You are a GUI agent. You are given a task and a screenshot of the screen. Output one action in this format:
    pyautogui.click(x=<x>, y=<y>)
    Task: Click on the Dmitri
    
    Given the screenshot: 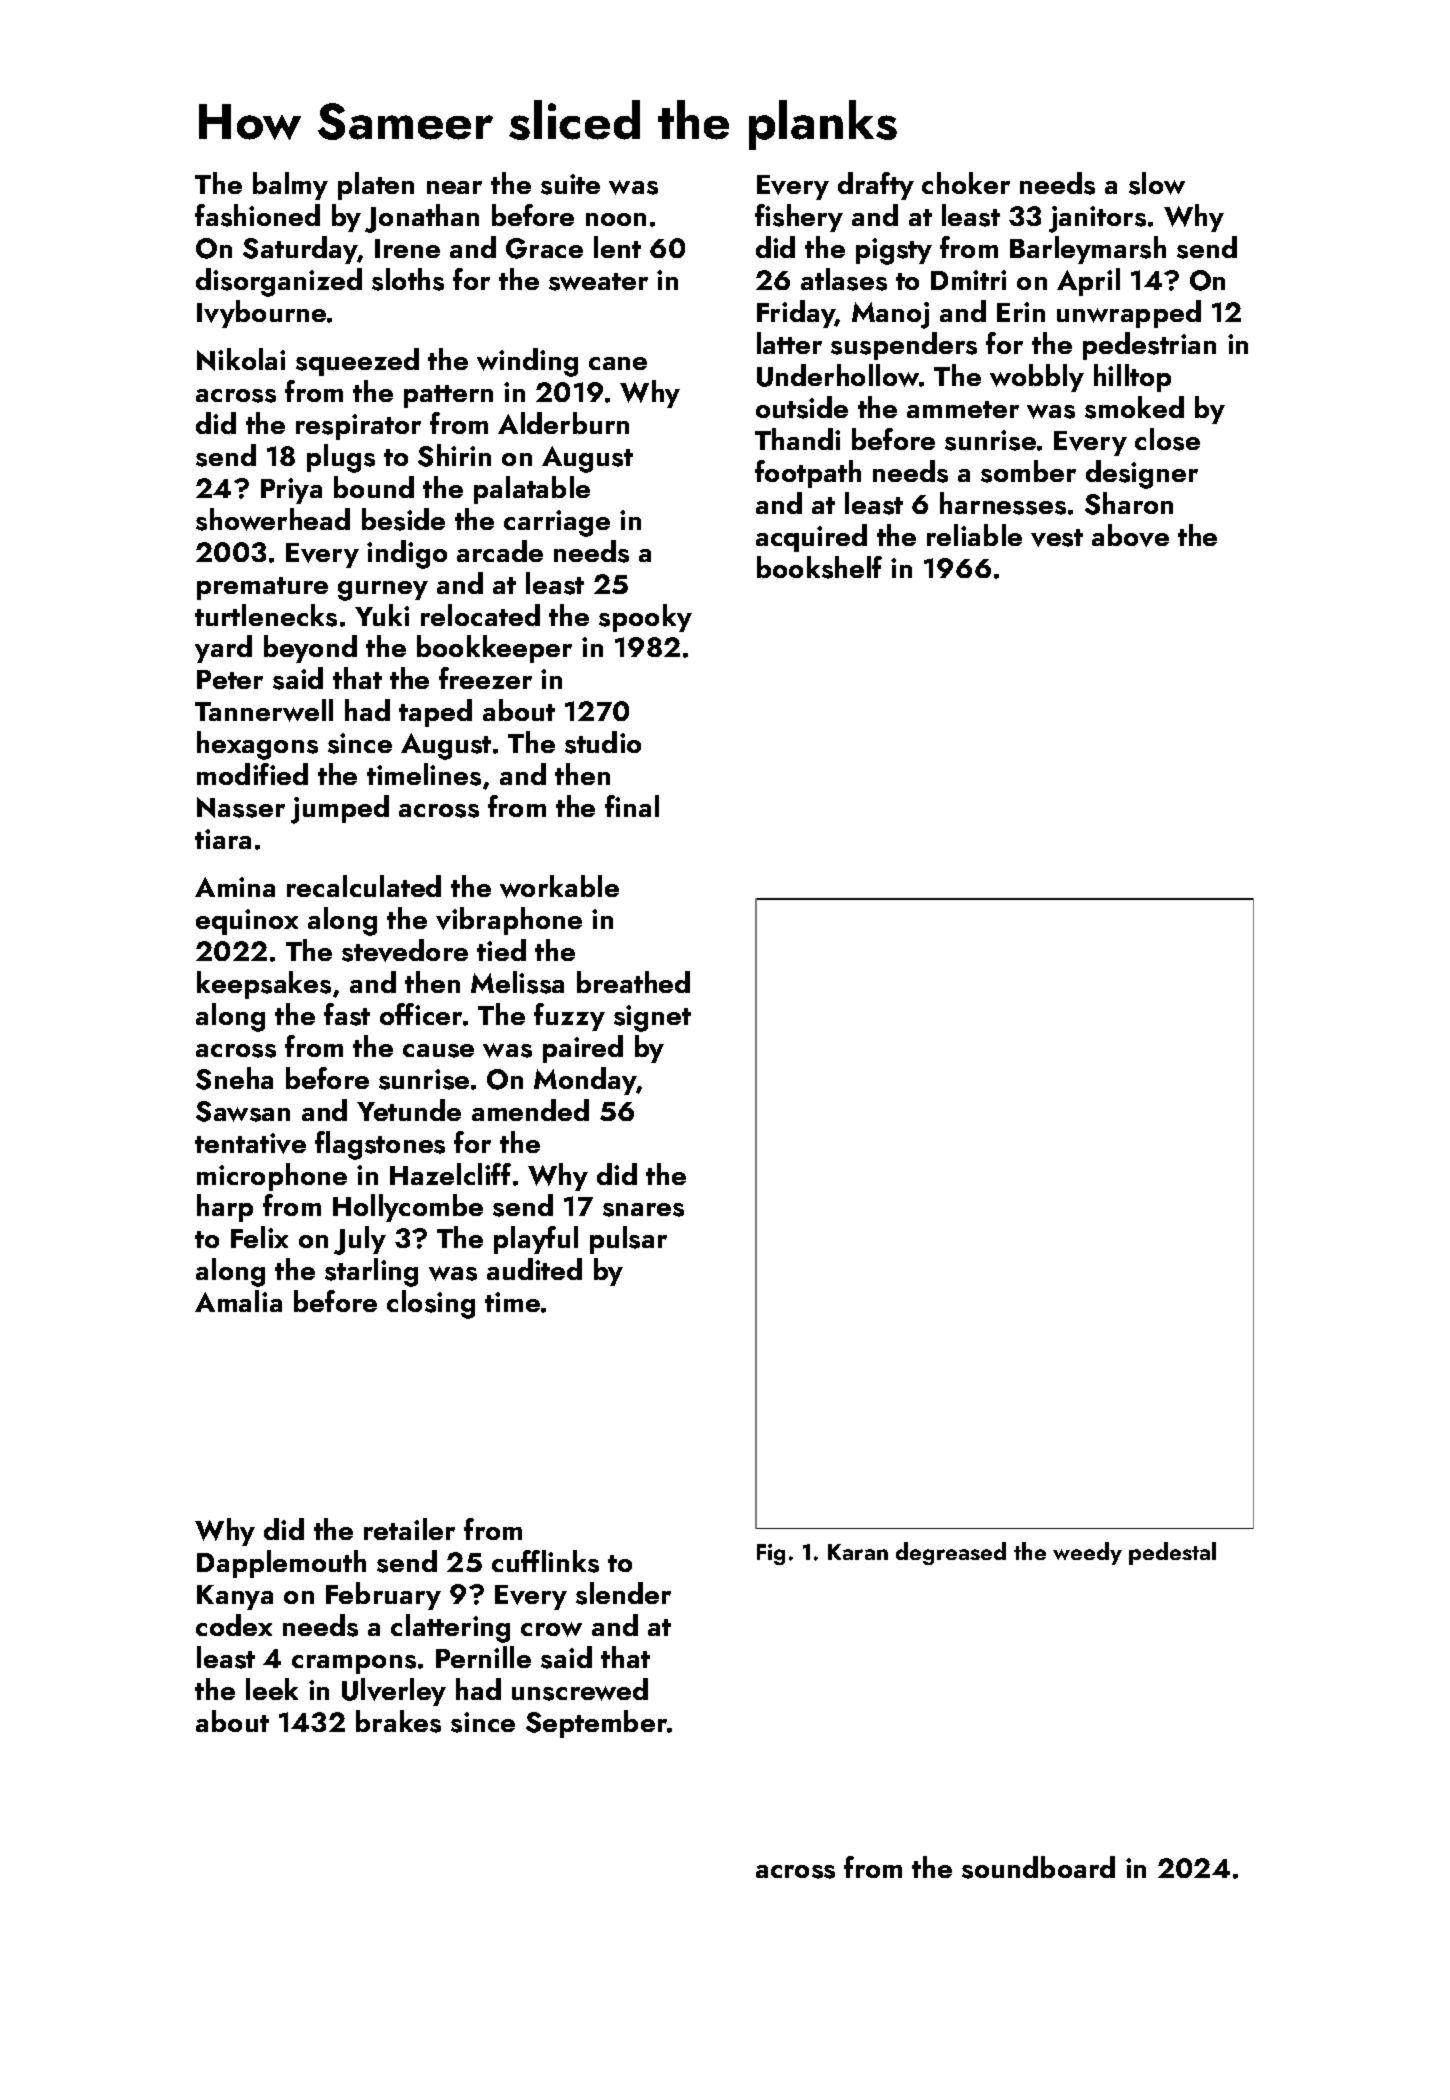 What is the action you would take?
    pyautogui.click(x=968, y=280)
